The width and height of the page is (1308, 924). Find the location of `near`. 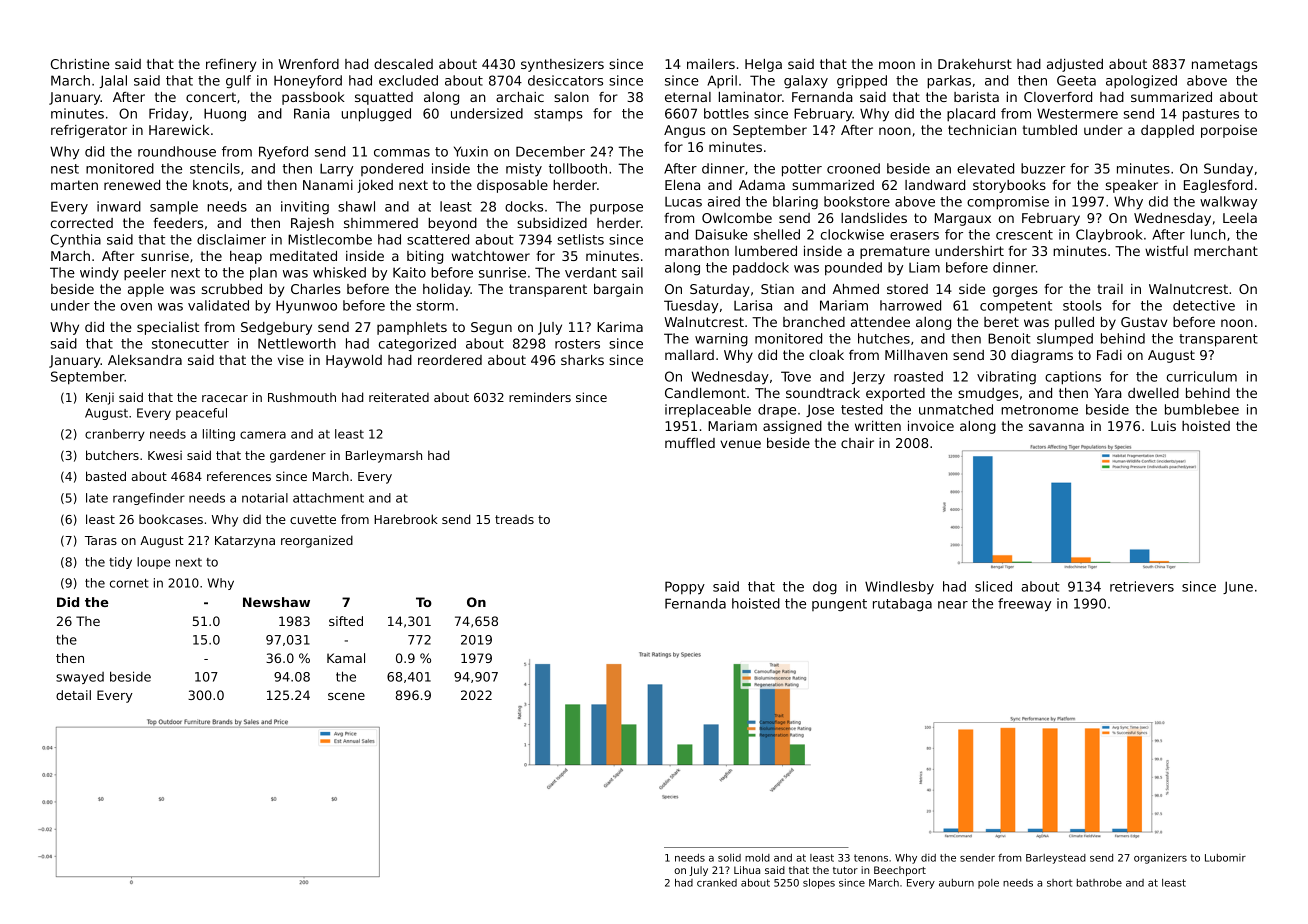

near is located at coordinates (953, 605).
